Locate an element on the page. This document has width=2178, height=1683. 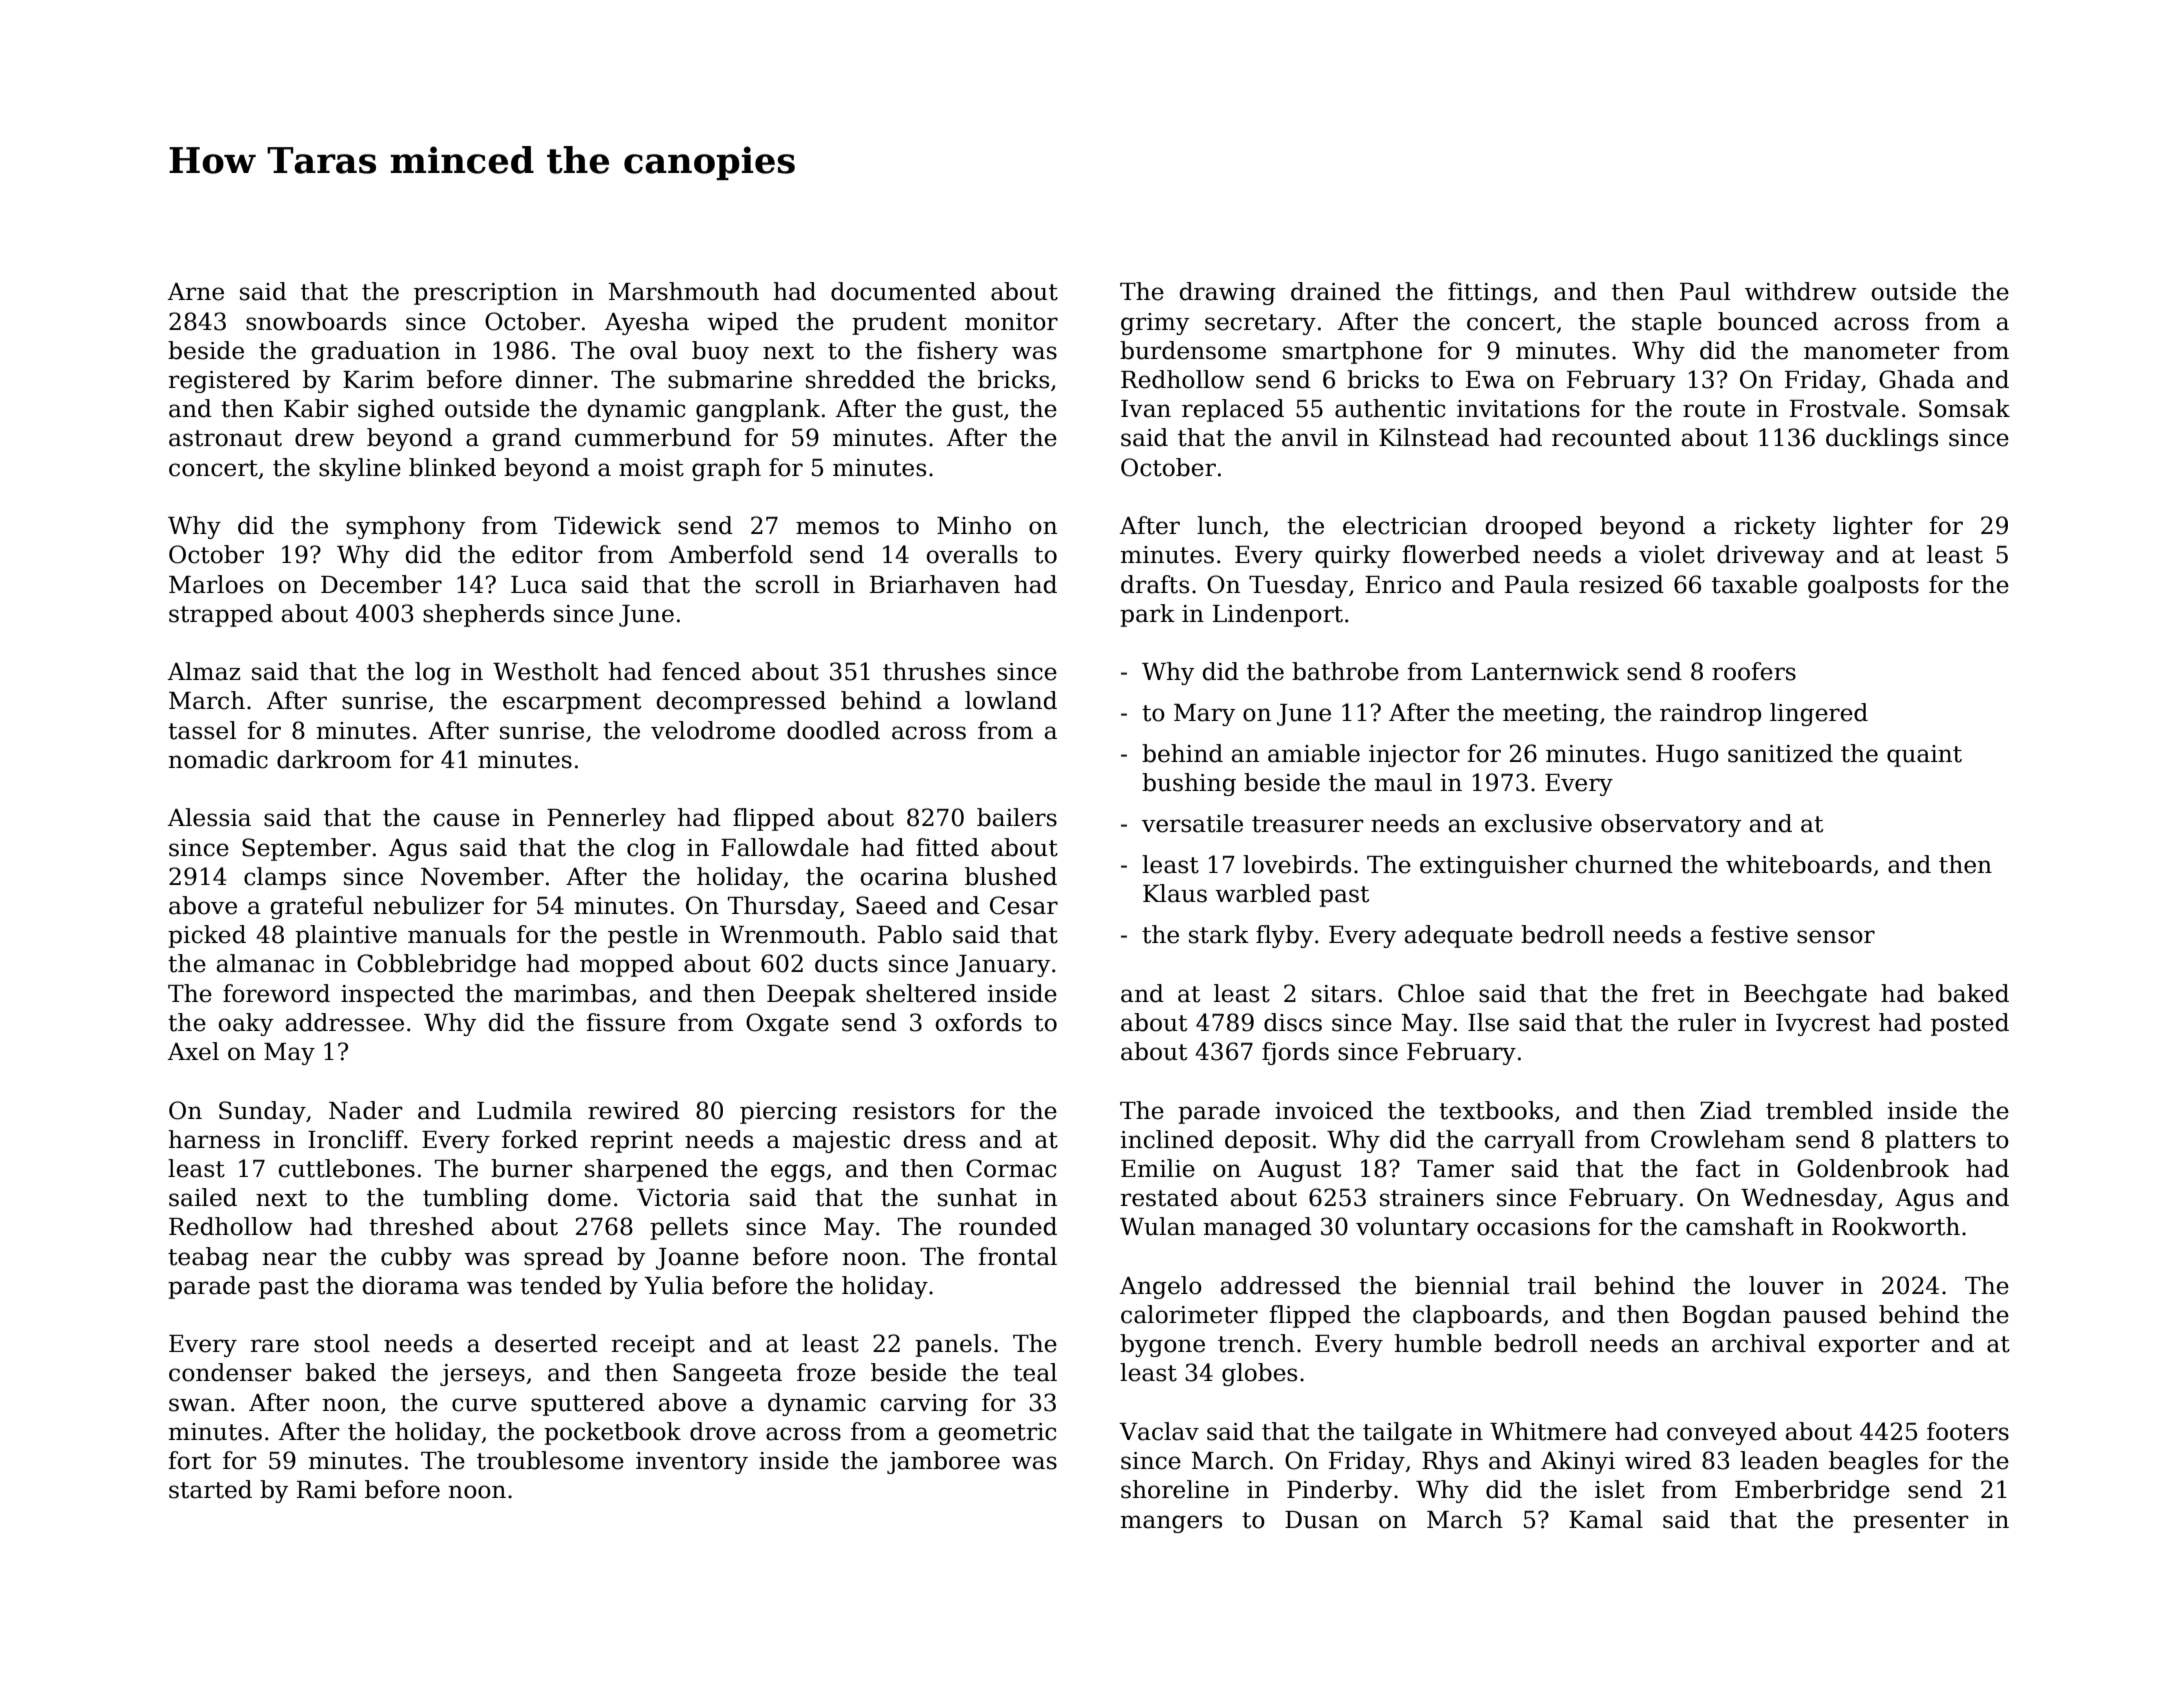
park is located at coordinates (1147, 615).
